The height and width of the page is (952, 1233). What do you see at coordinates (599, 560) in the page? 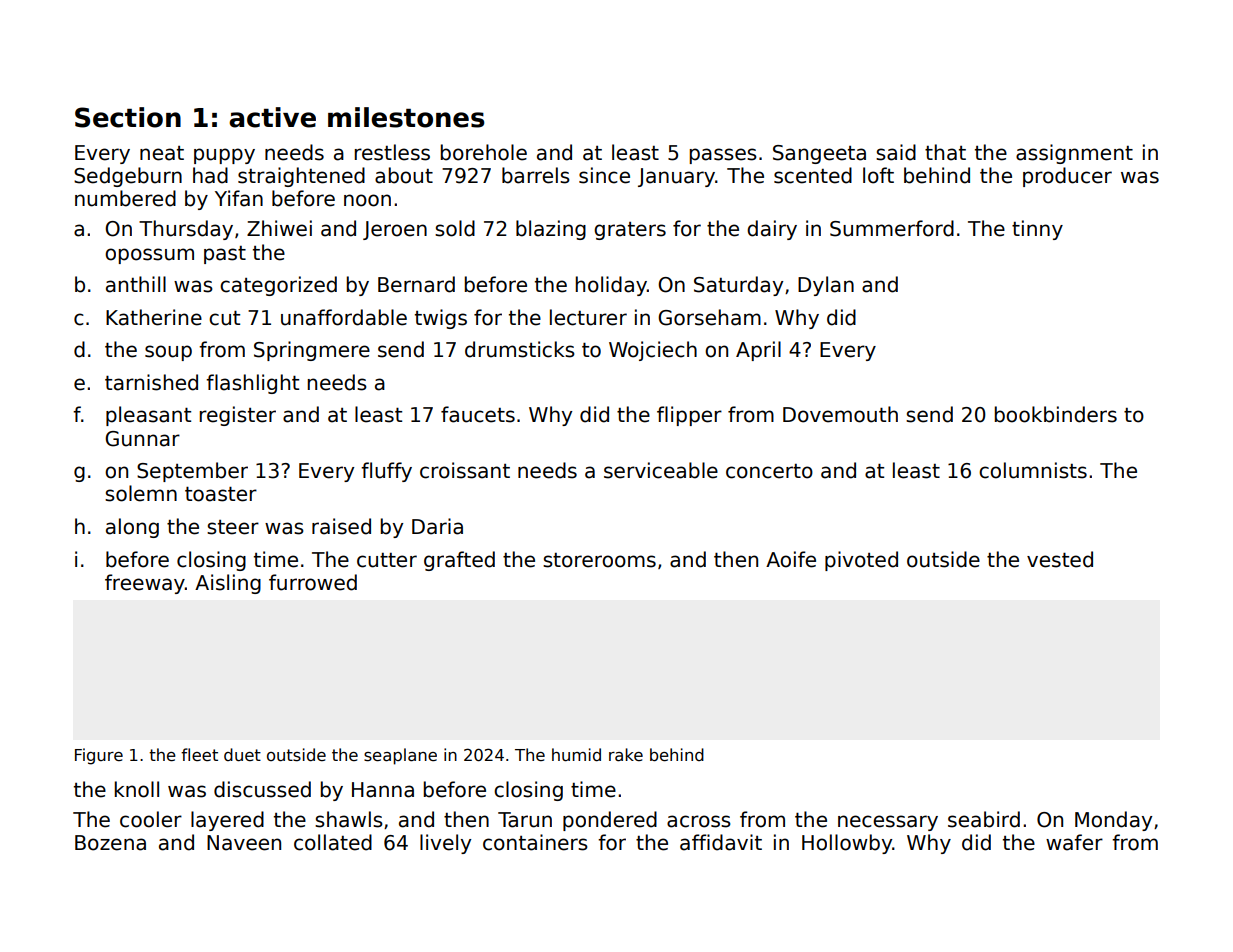
I see `storerooms` at bounding box center [599, 560].
